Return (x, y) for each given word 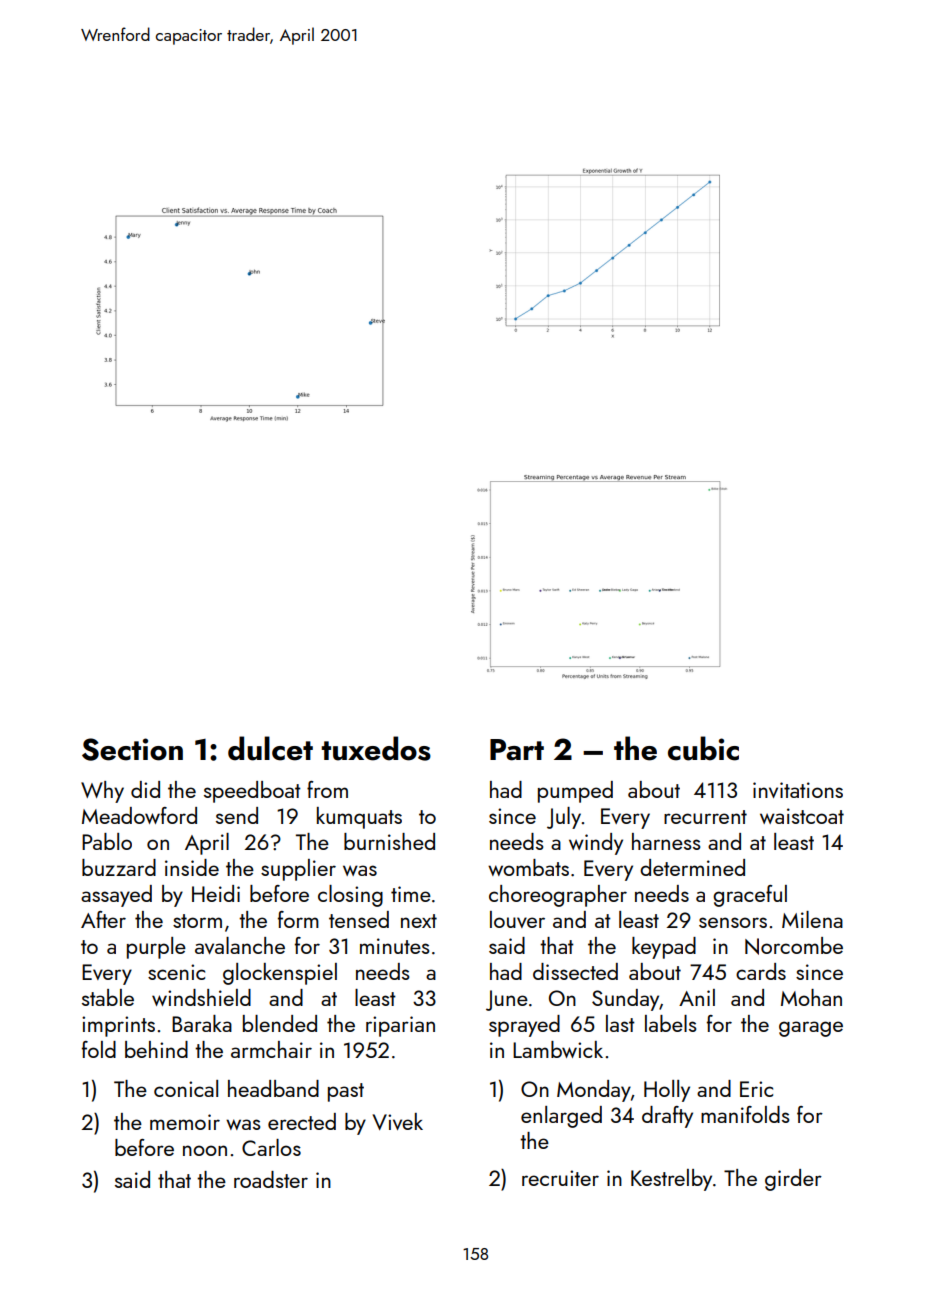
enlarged (561, 1117)
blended (280, 1023)
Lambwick (558, 1049)
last (620, 1023)
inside (192, 867)
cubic (703, 748)
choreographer (558, 896)
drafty (667, 1117)
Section (132, 749)
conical (186, 1088)
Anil (697, 997)
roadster (271, 1179)
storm (197, 921)
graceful (750, 896)
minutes (394, 946)
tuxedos (376, 748)
